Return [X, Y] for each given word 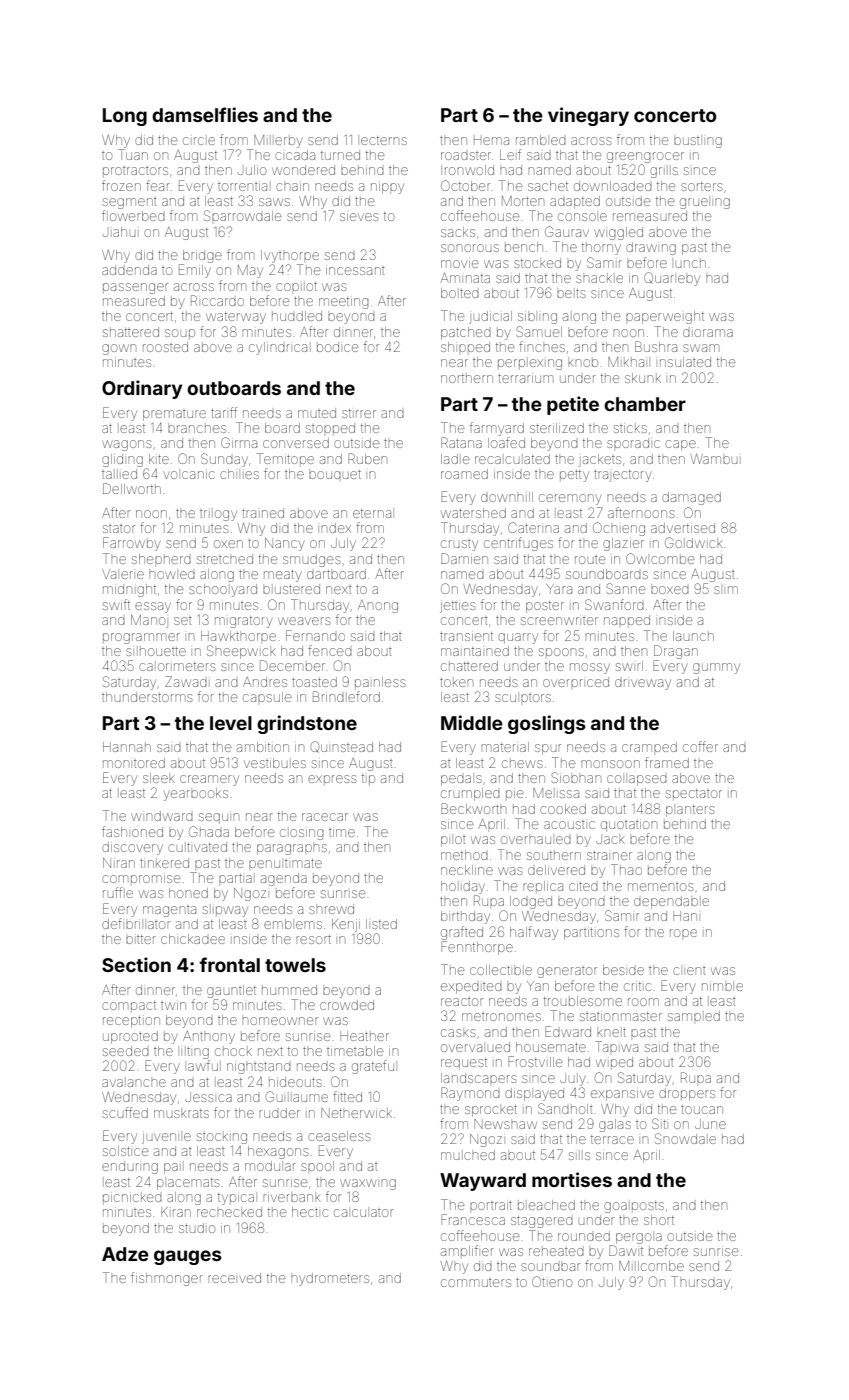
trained [263, 513]
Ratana [461, 442]
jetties [457, 607]
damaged [691, 498]
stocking [222, 1138]
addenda [129, 270]
